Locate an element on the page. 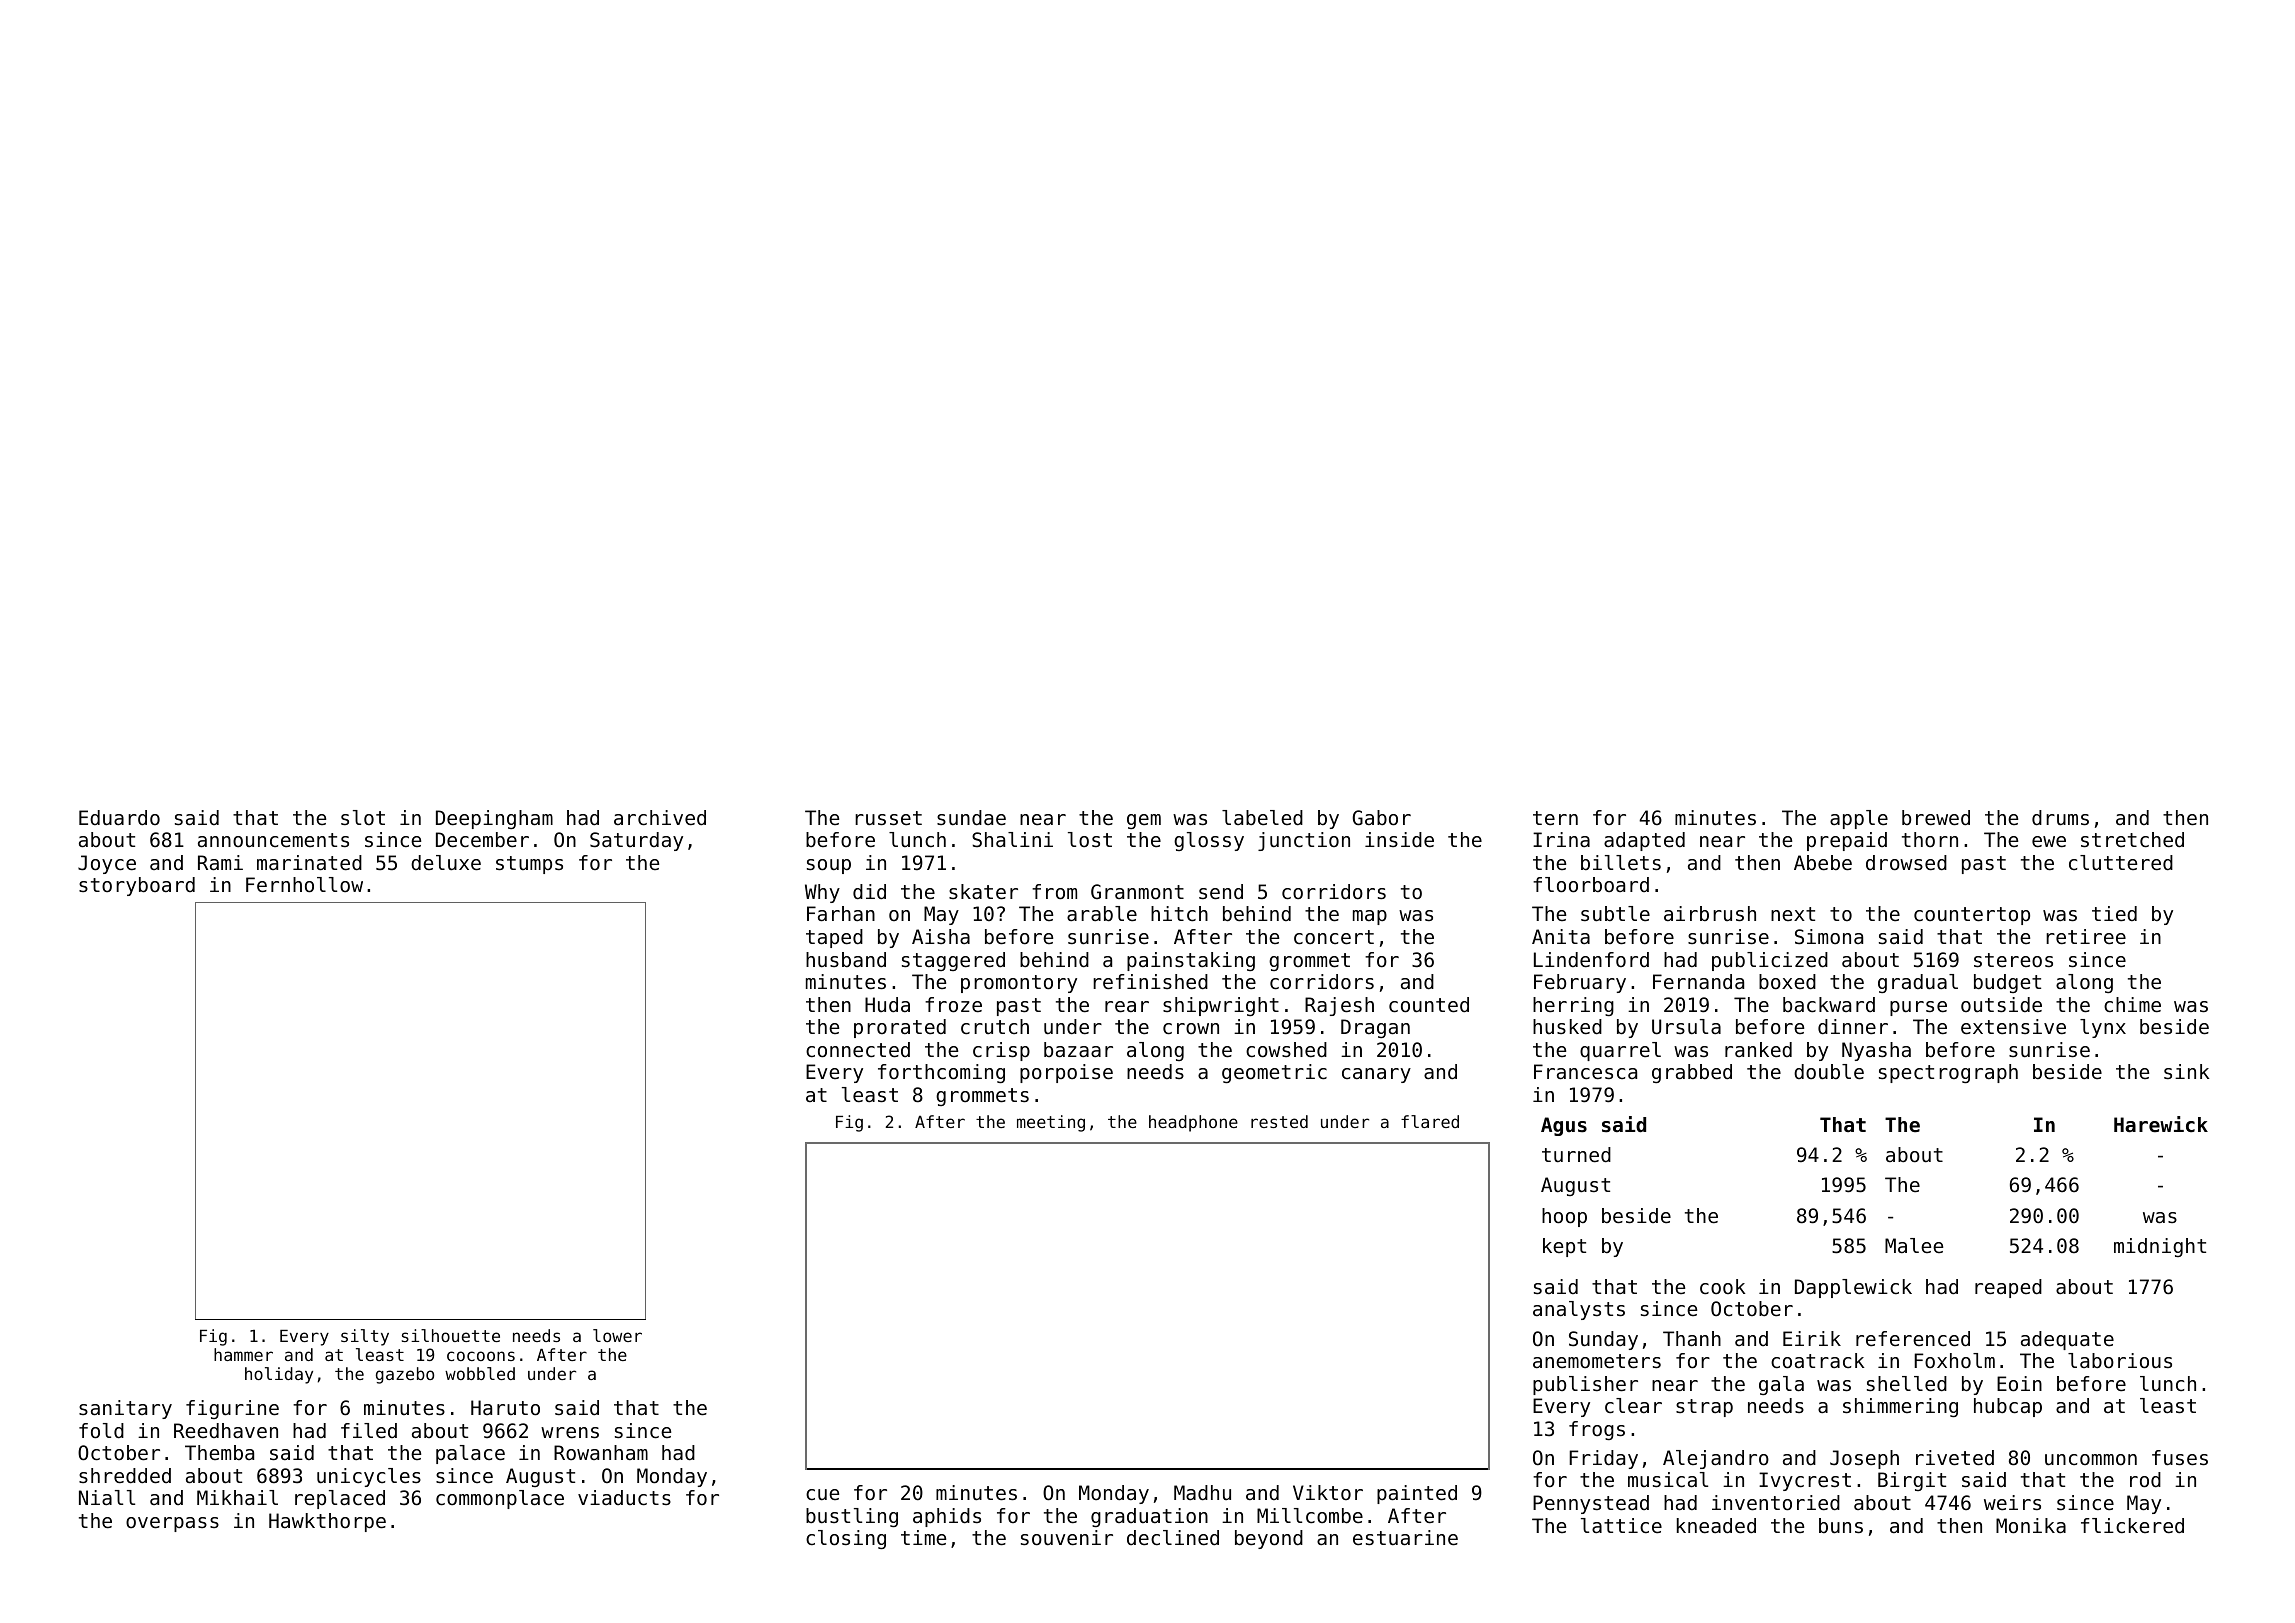 Image resolution: width=2295 pixels, height=1623 pixels. connected is located at coordinates (858, 1050).
